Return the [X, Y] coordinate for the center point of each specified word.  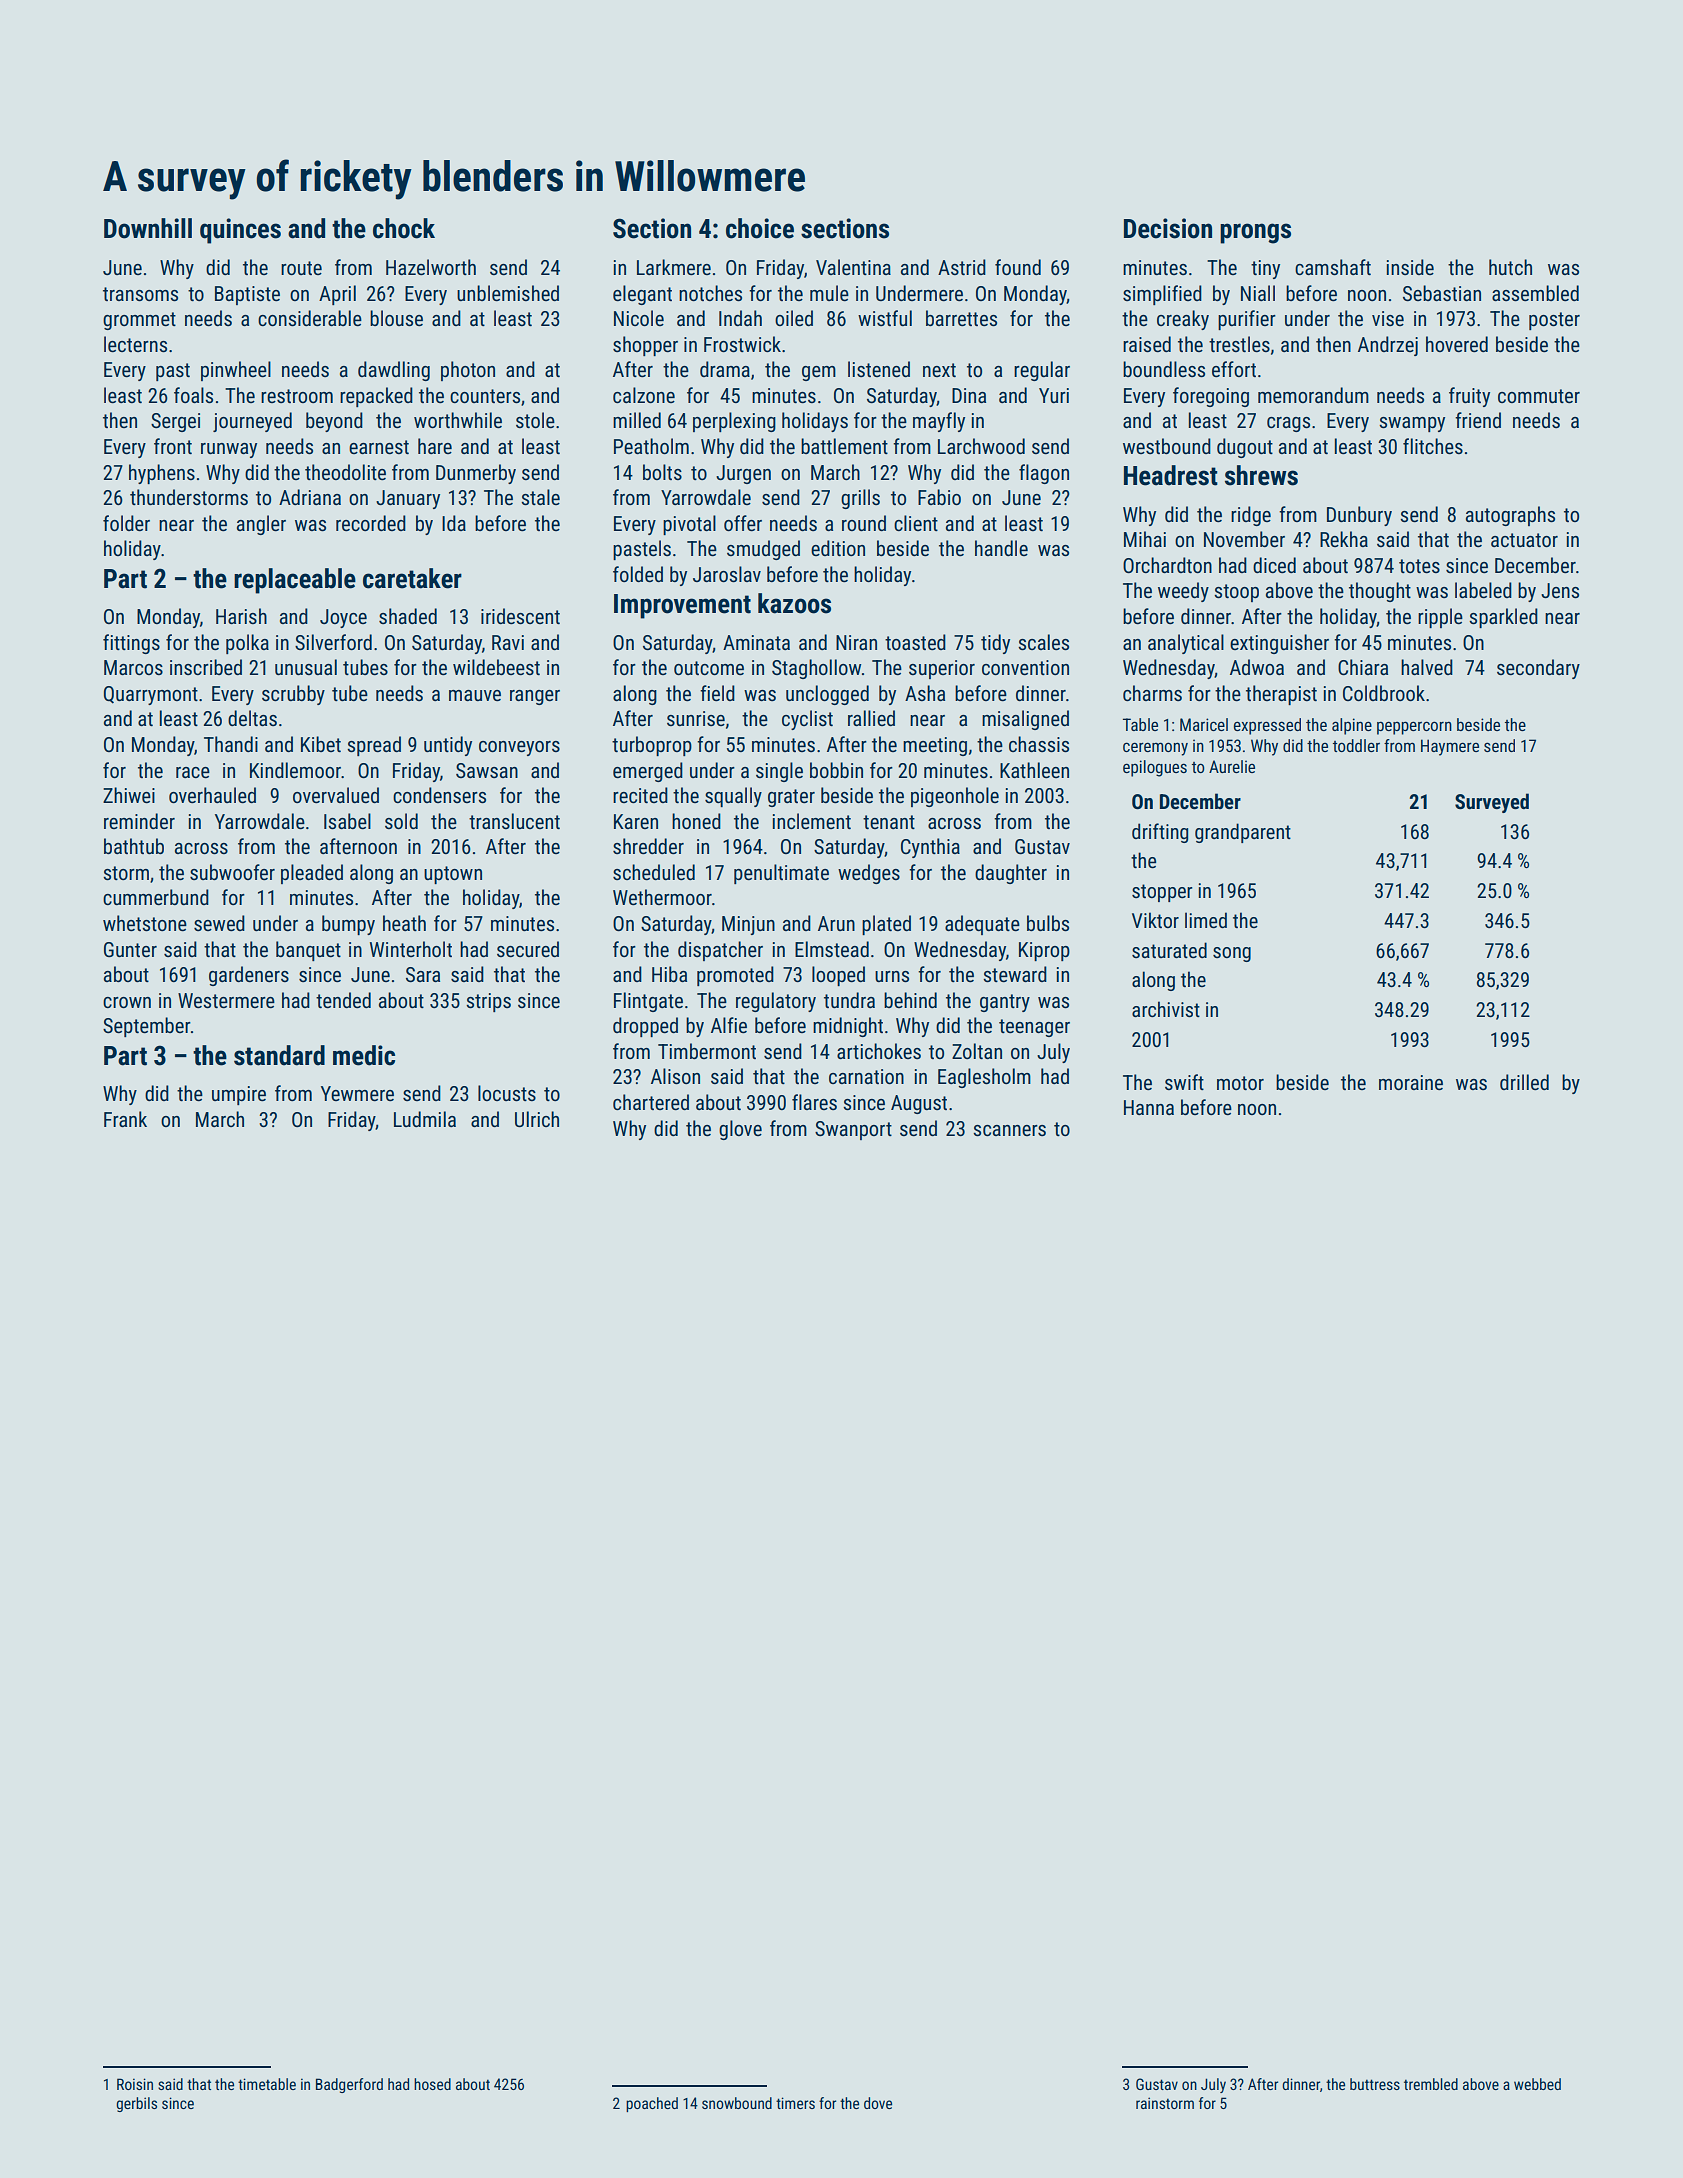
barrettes [961, 318]
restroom [297, 396]
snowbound [737, 2103]
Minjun [748, 925]
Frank [125, 1119]
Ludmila [425, 1119]
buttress [1375, 2084]
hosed [432, 2084]
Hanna [1149, 1107]
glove [740, 1130]
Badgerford [349, 2085]
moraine [1411, 1082]
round [864, 523]
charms [1152, 693]
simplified [1162, 295]
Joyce [343, 618]
